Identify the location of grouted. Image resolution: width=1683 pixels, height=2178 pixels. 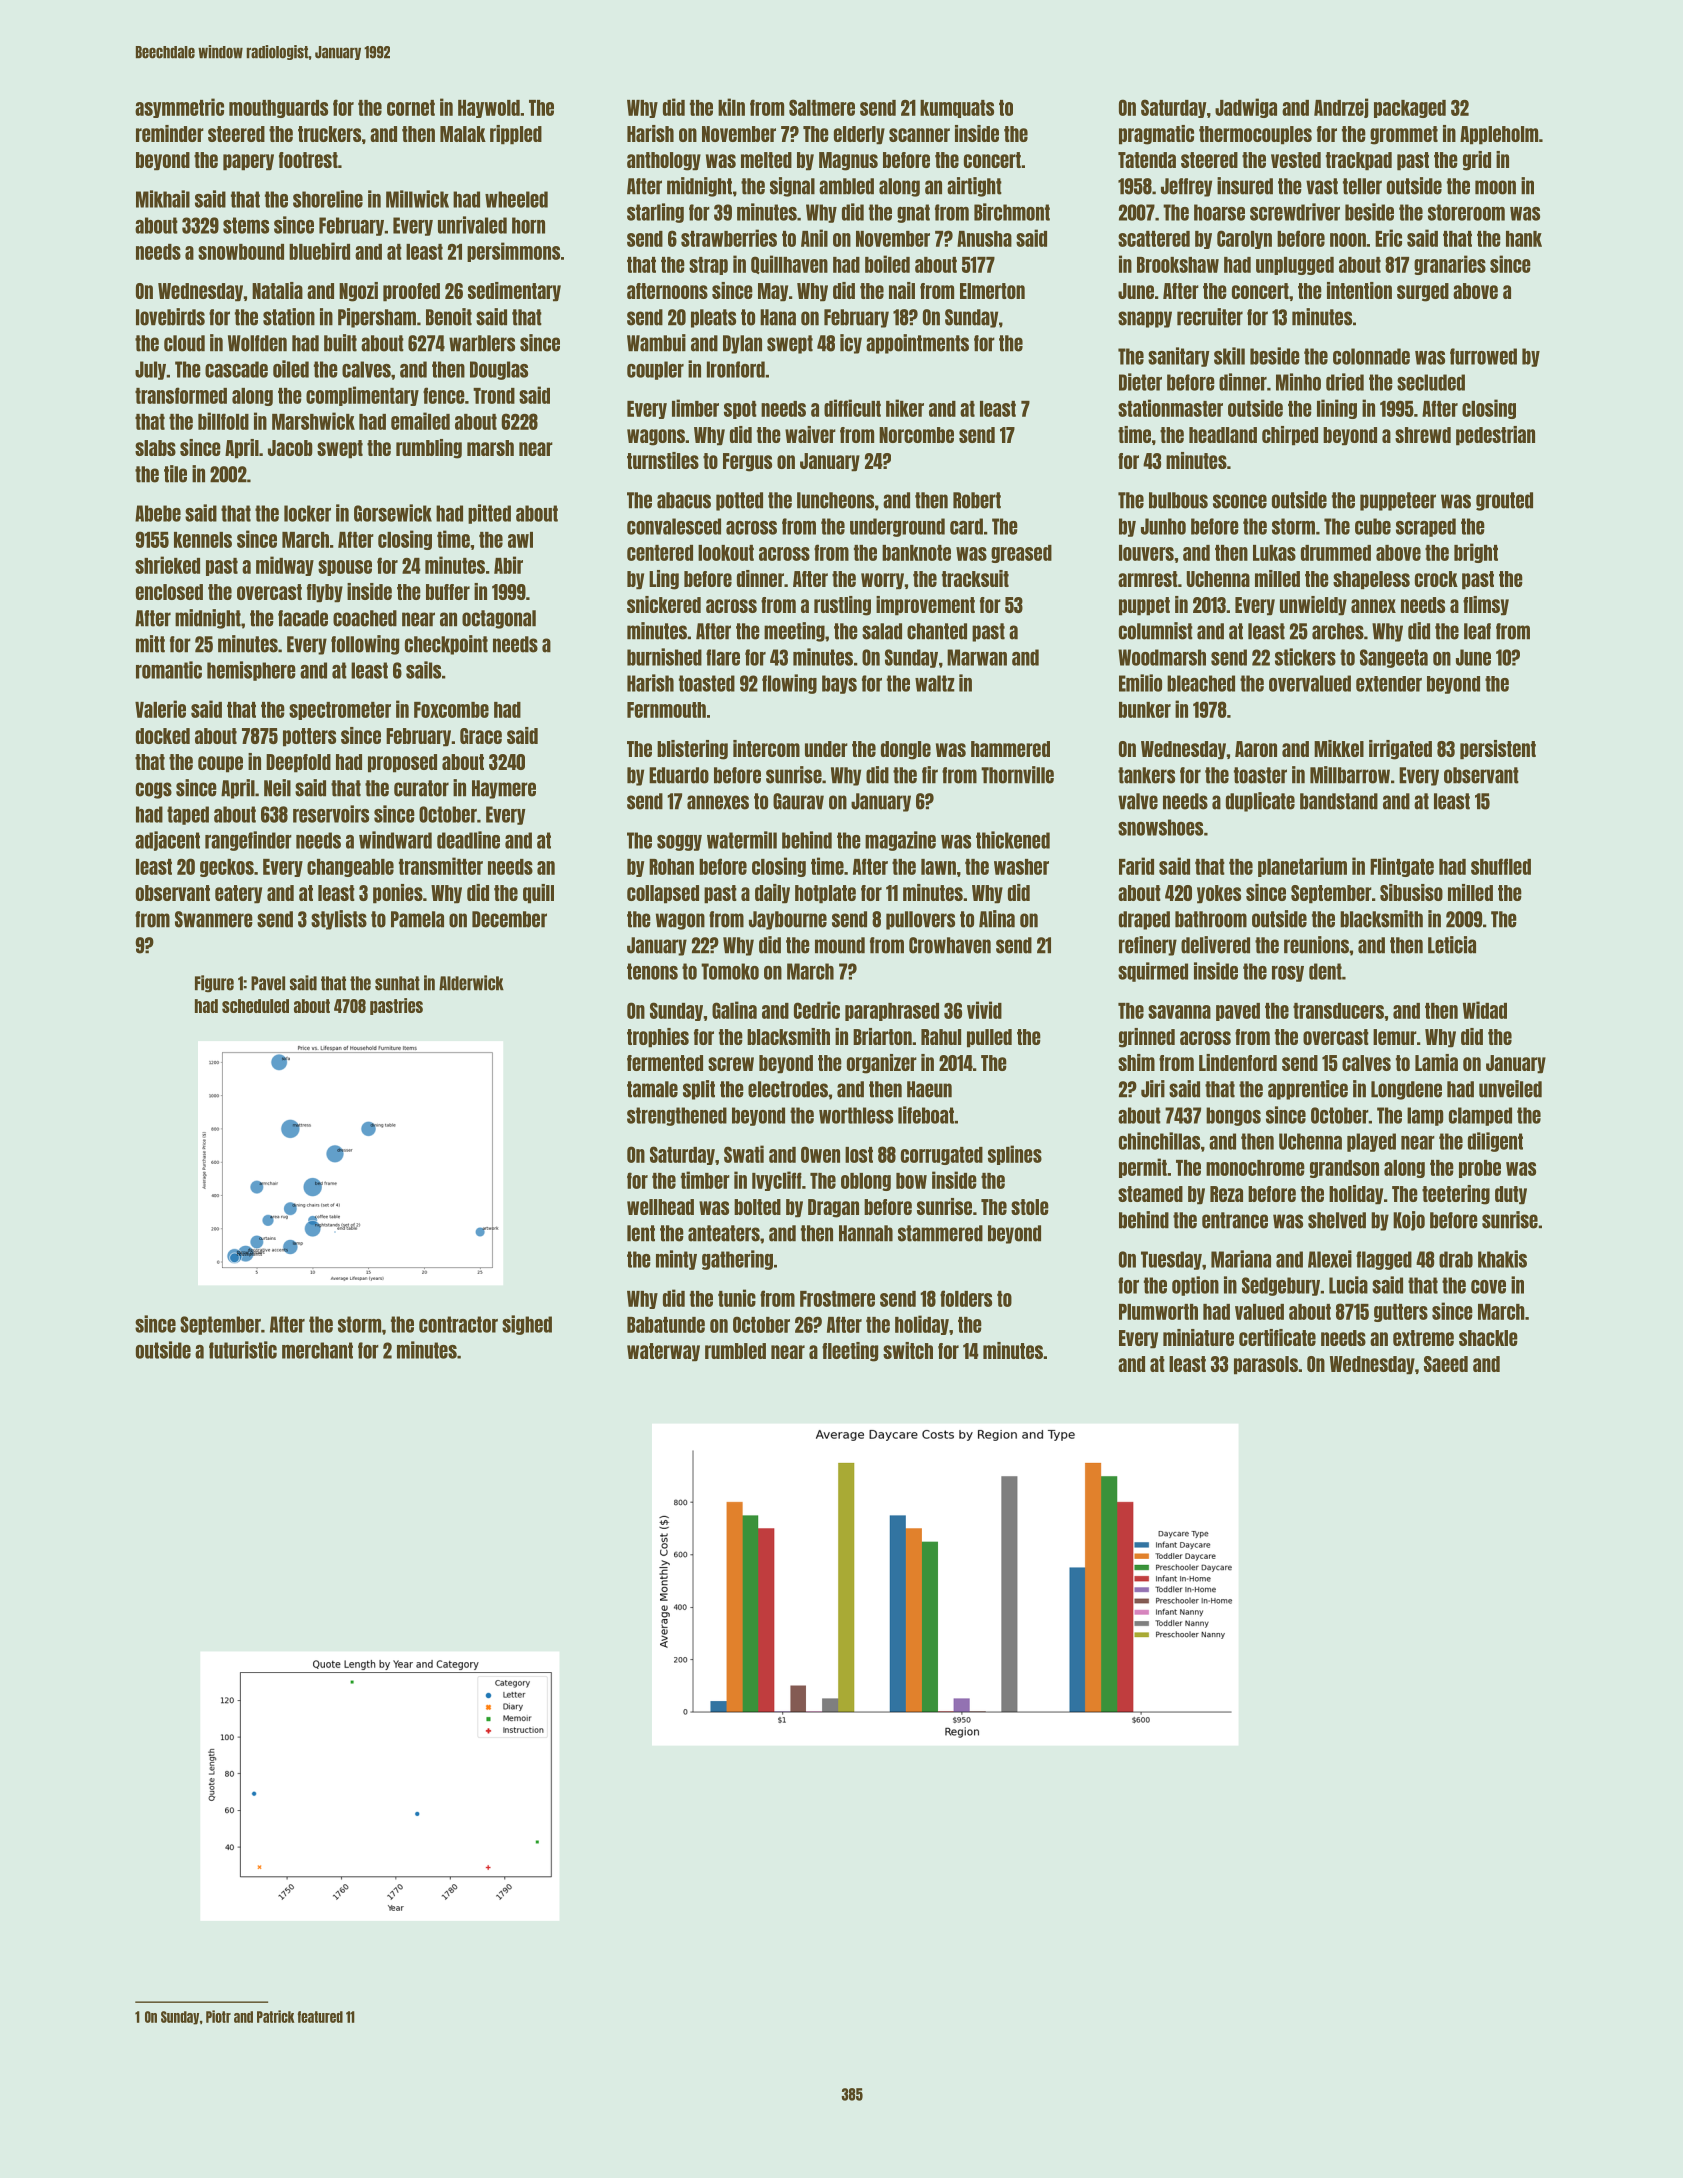
(1504, 501).
